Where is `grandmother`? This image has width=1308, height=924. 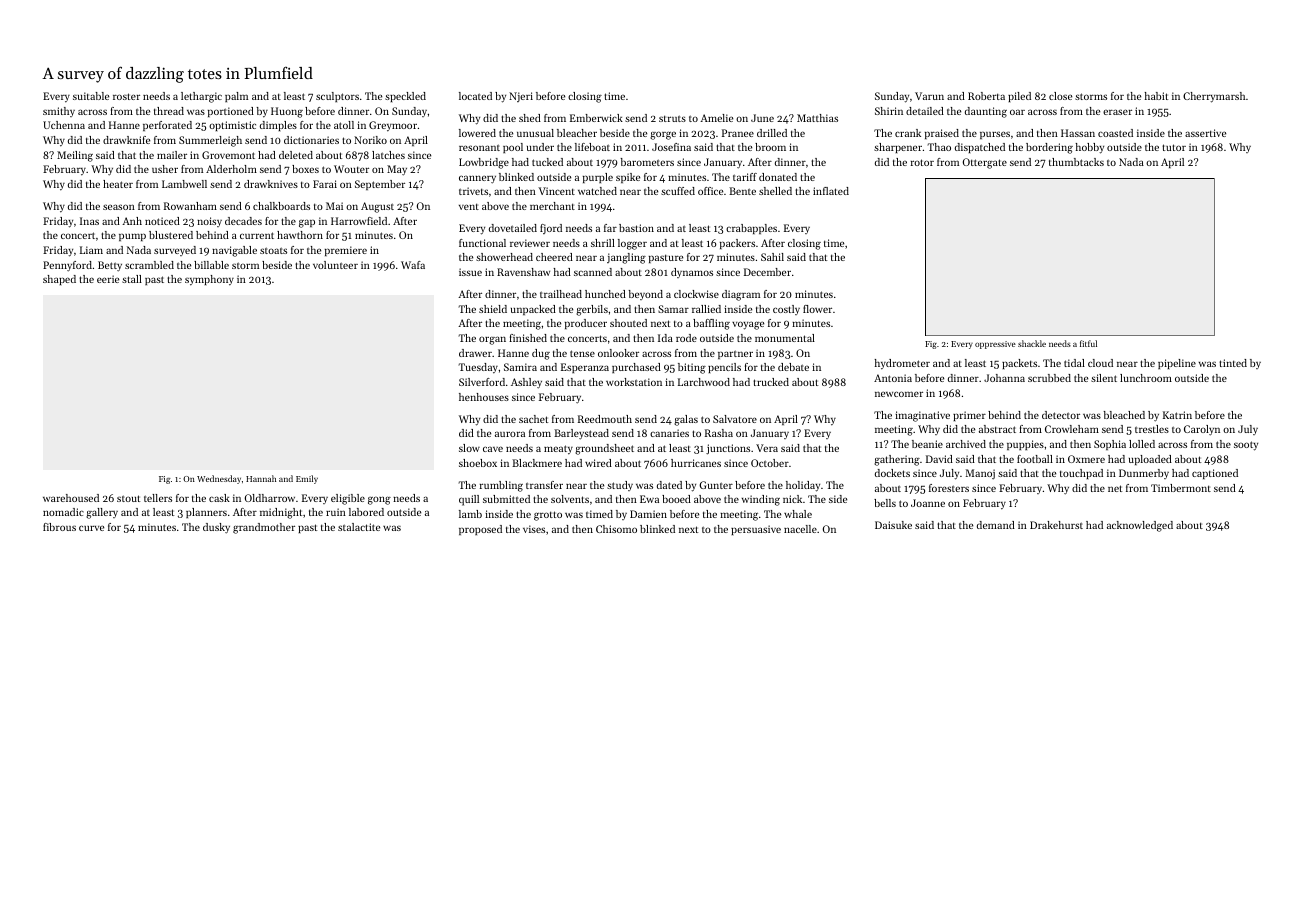 grandmother is located at coordinates (264, 528).
